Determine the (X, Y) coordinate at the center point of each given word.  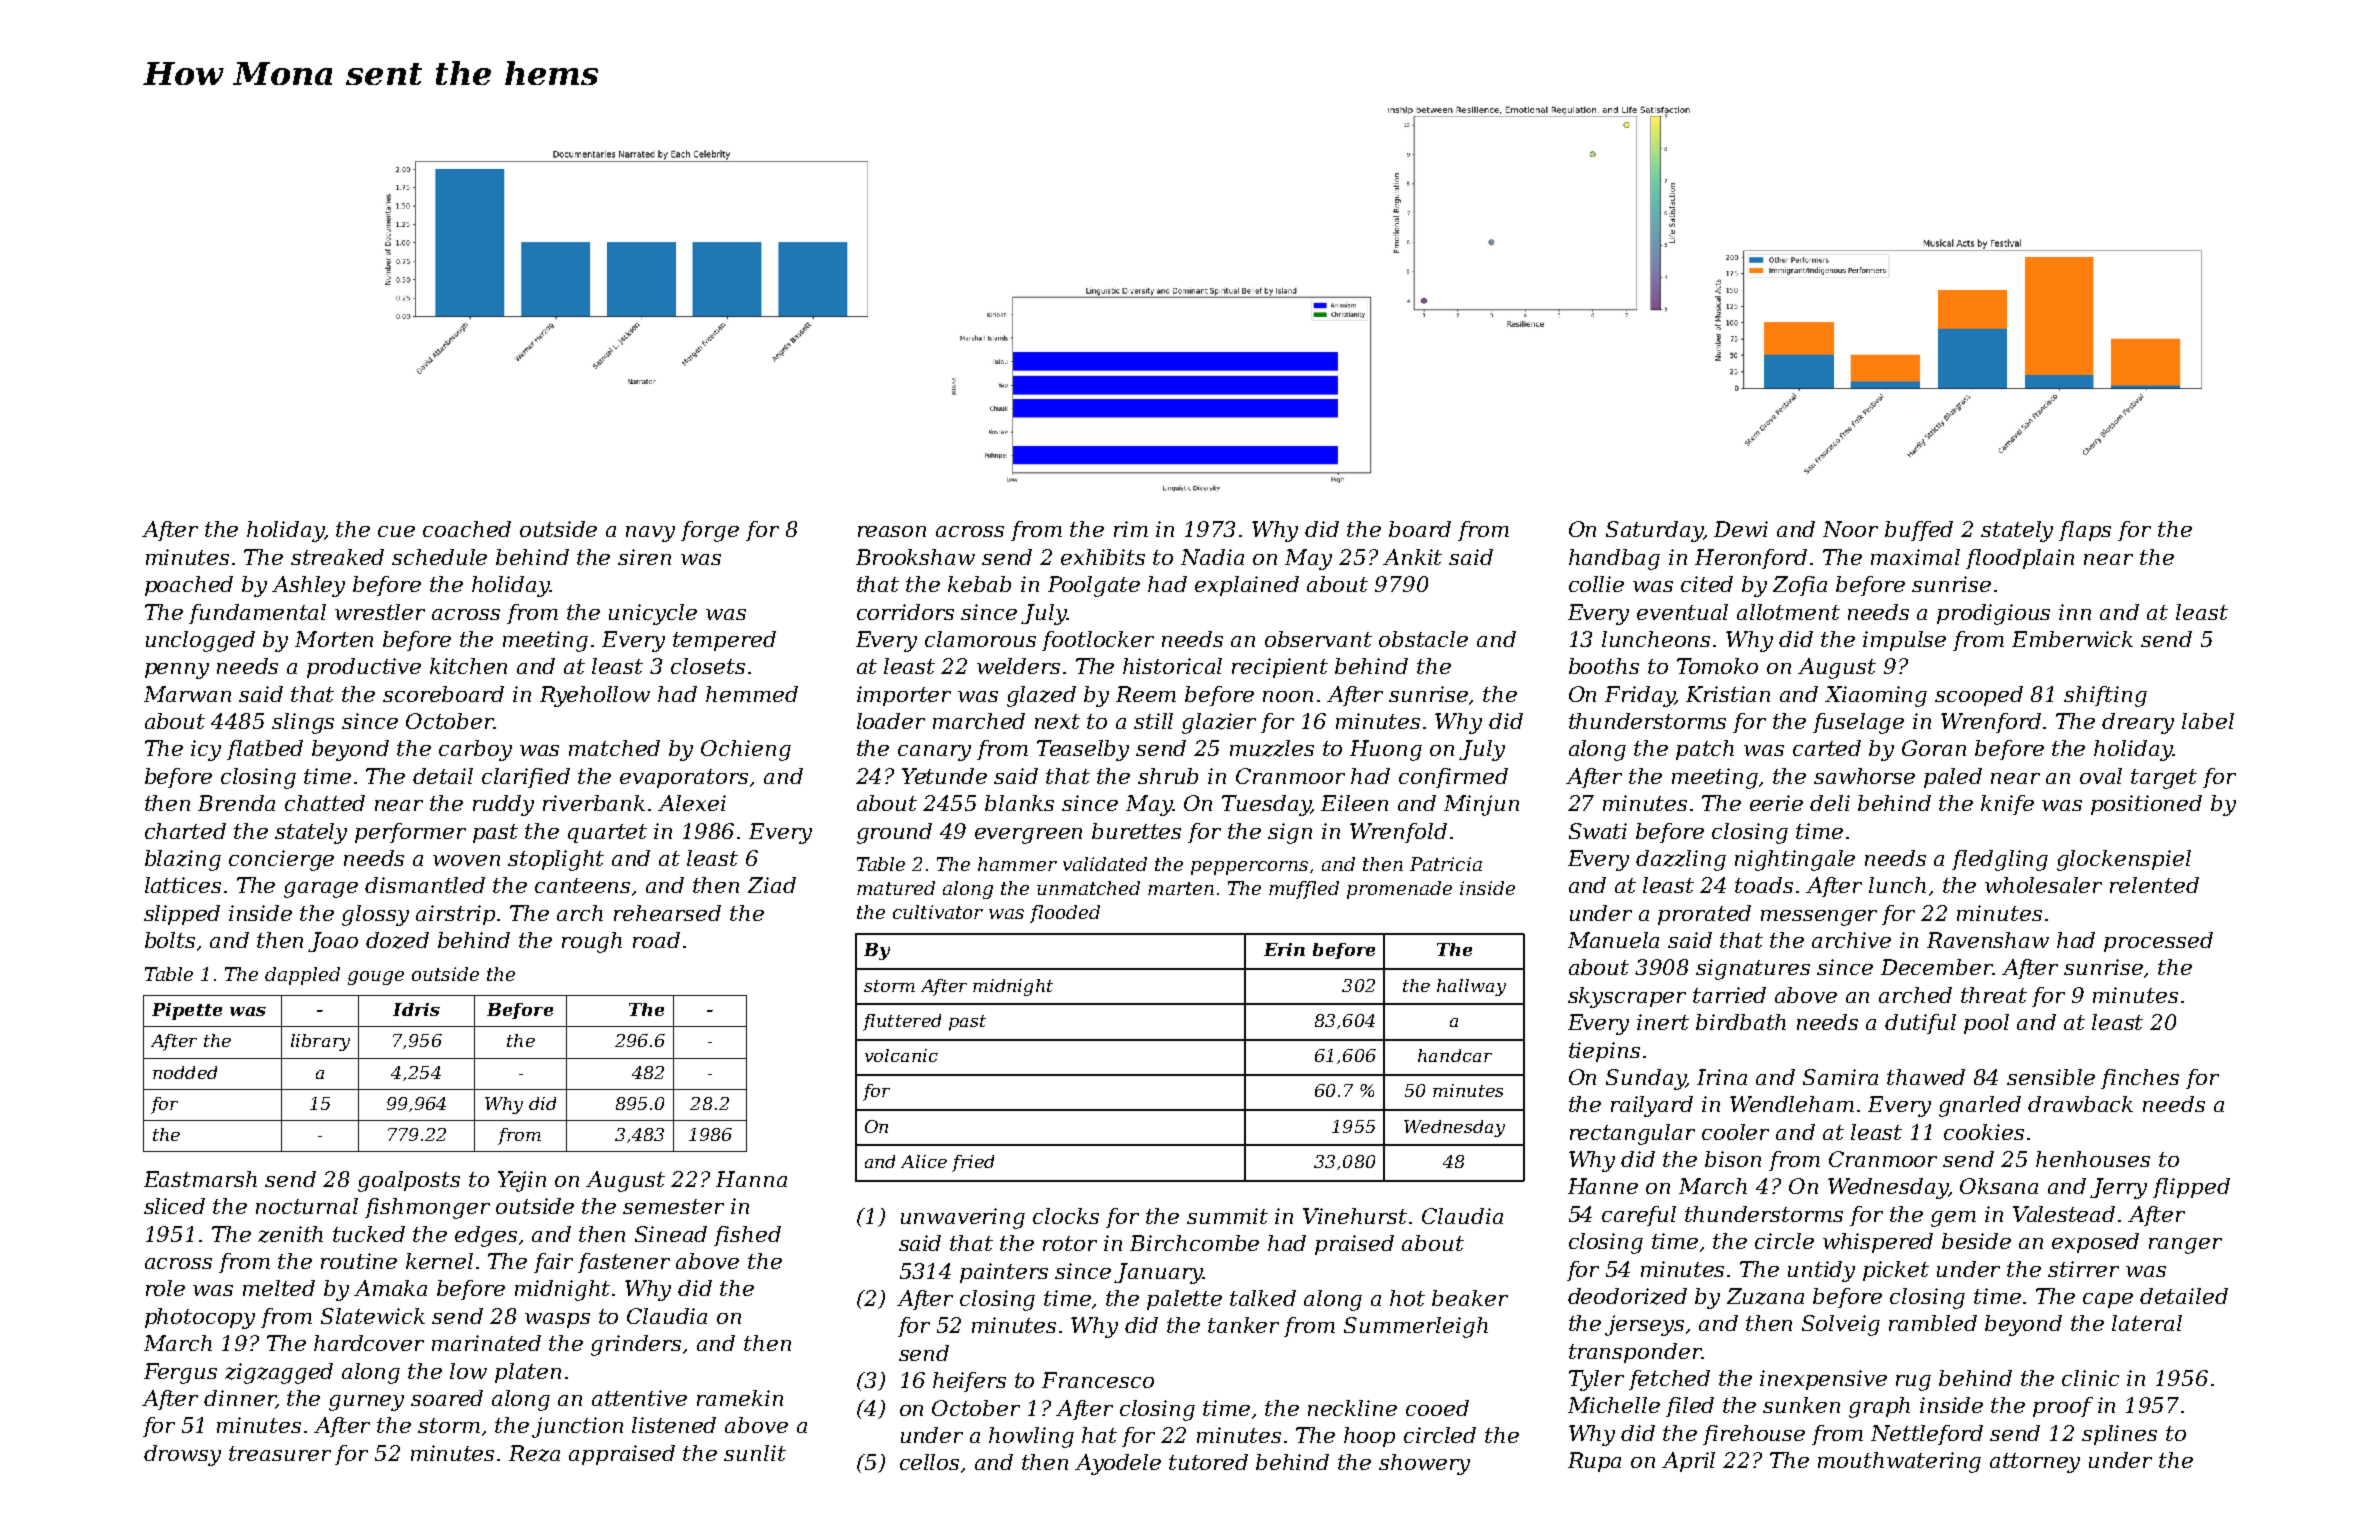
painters (1004, 1273)
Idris (416, 1009)
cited (1707, 584)
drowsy (182, 1455)
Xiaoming (1876, 696)
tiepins (1604, 1052)
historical (1172, 666)
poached (189, 586)
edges (486, 1236)
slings (303, 723)
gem (1953, 1219)
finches (2140, 1079)
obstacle (1423, 639)
